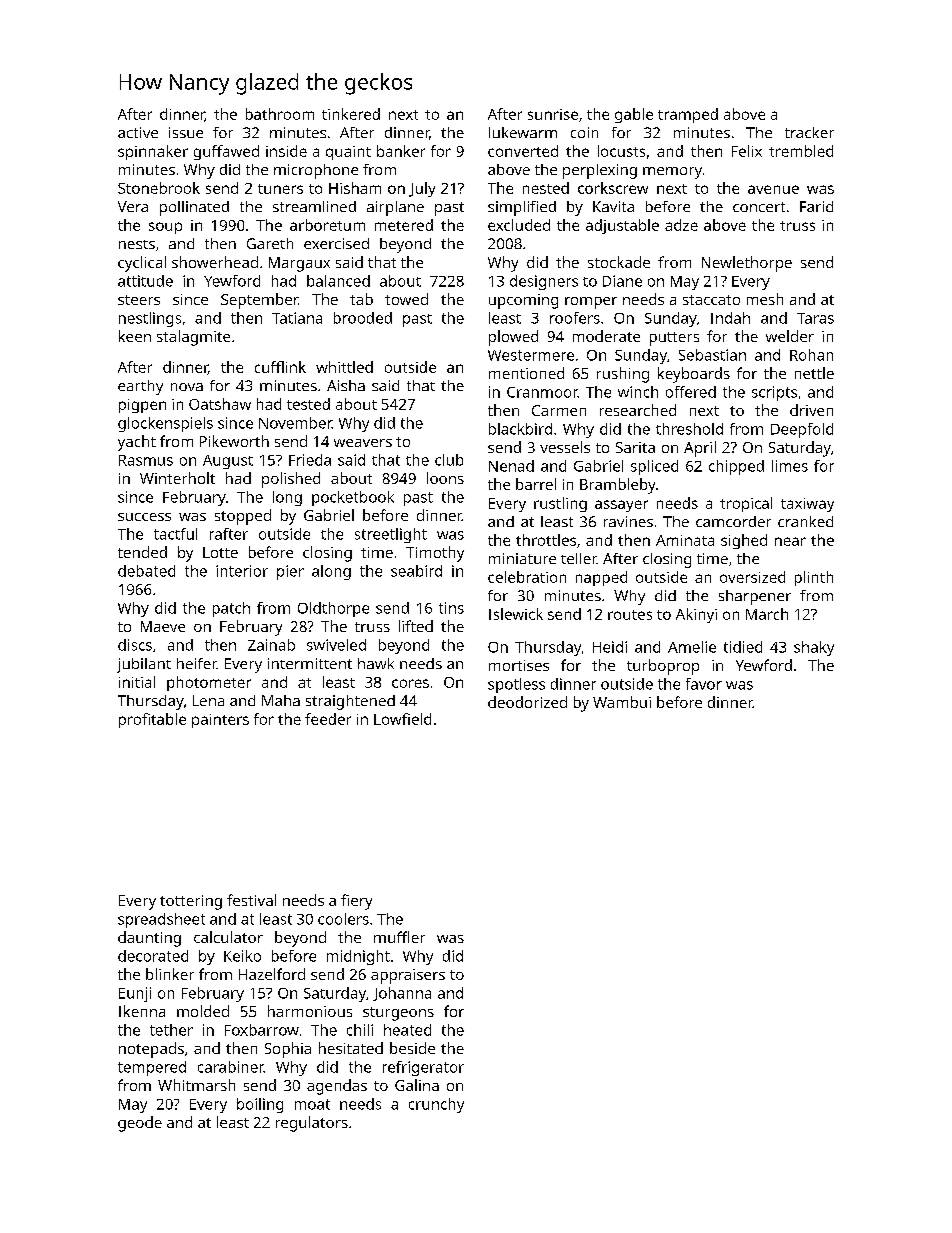 The image size is (952, 1233). Describe the element at coordinates (203, 1011) in the screenshot. I see `molded` at that location.
